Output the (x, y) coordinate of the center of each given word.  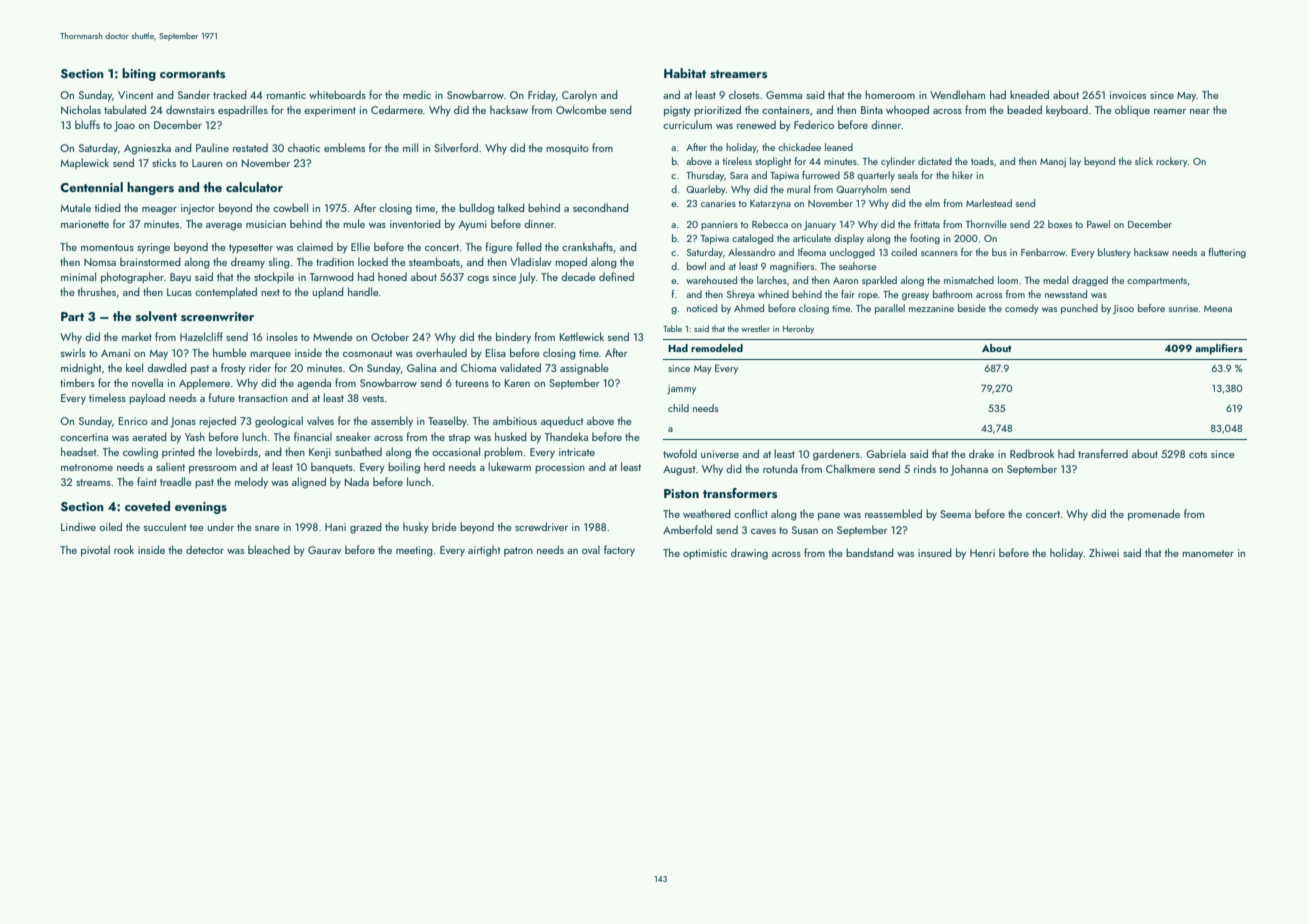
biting (139, 74)
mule (354, 223)
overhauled (441, 352)
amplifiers (1219, 349)
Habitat (685, 73)
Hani (335, 527)
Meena (1218, 308)
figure (499, 248)
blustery (1114, 253)
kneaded (1029, 94)
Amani (115, 353)
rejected (217, 422)
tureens (472, 383)
